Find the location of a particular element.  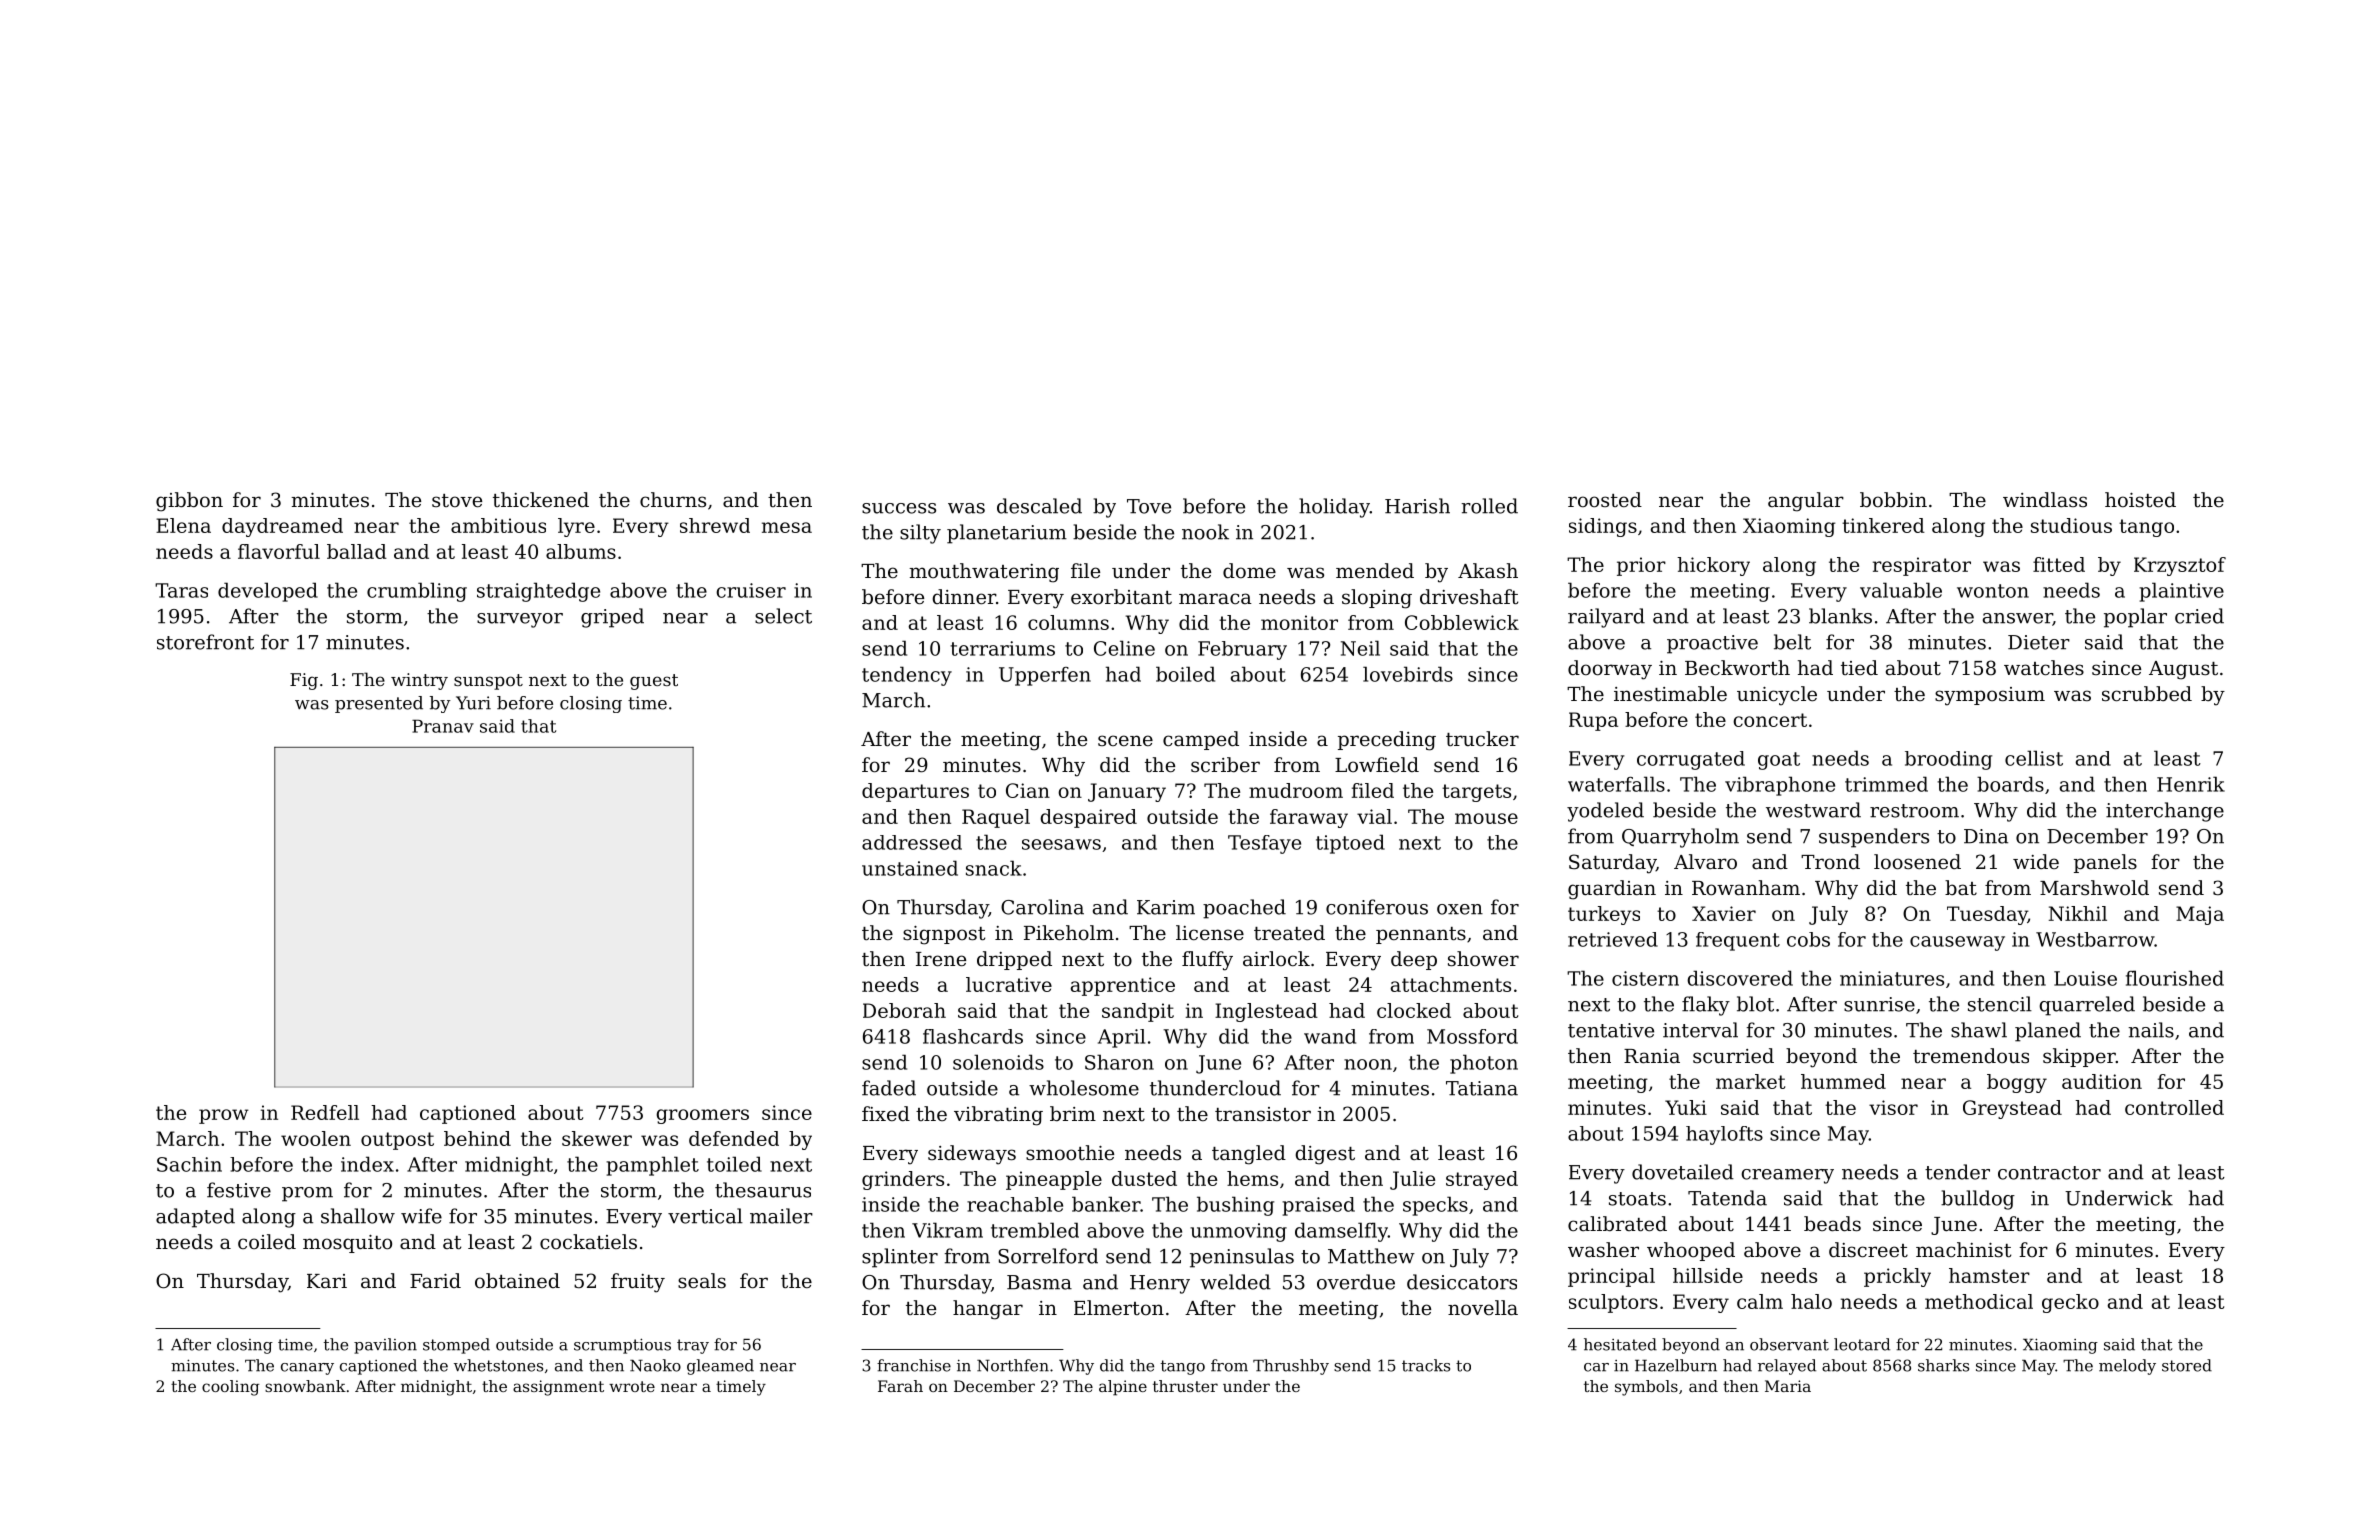

Elena is located at coordinates (183, 525).
